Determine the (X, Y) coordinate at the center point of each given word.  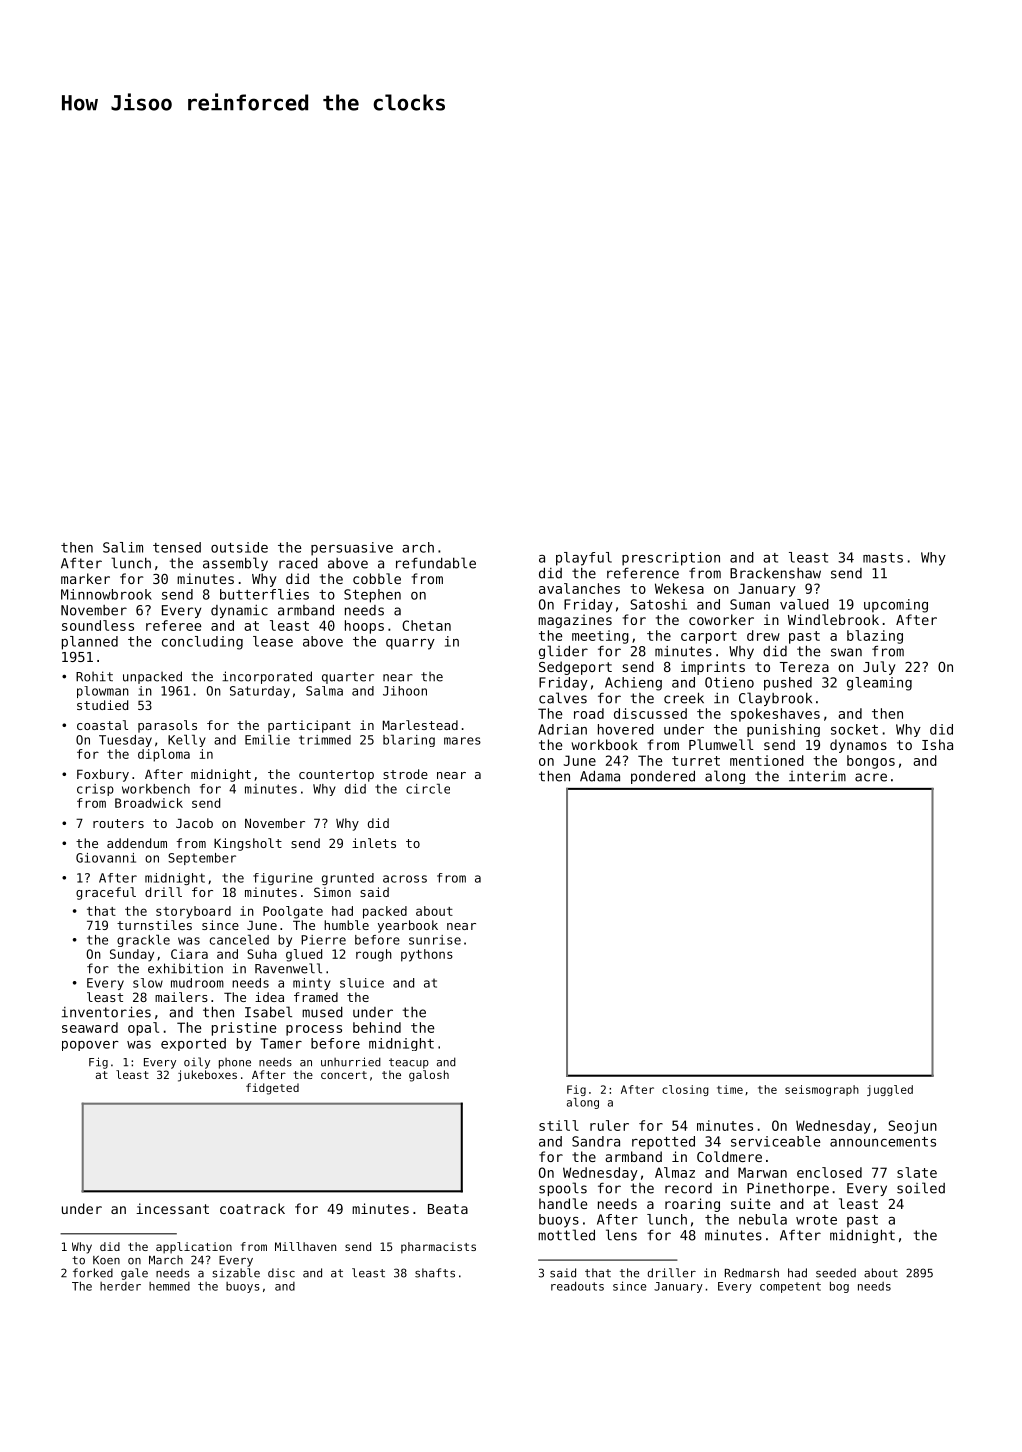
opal (143, 1029)
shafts (435, 1273)
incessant (172, 1208)
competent (790, 1287)
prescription (671, 559)
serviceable (776, 1141)
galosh (429, 1076)
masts (883, 558)
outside (239, 547)
